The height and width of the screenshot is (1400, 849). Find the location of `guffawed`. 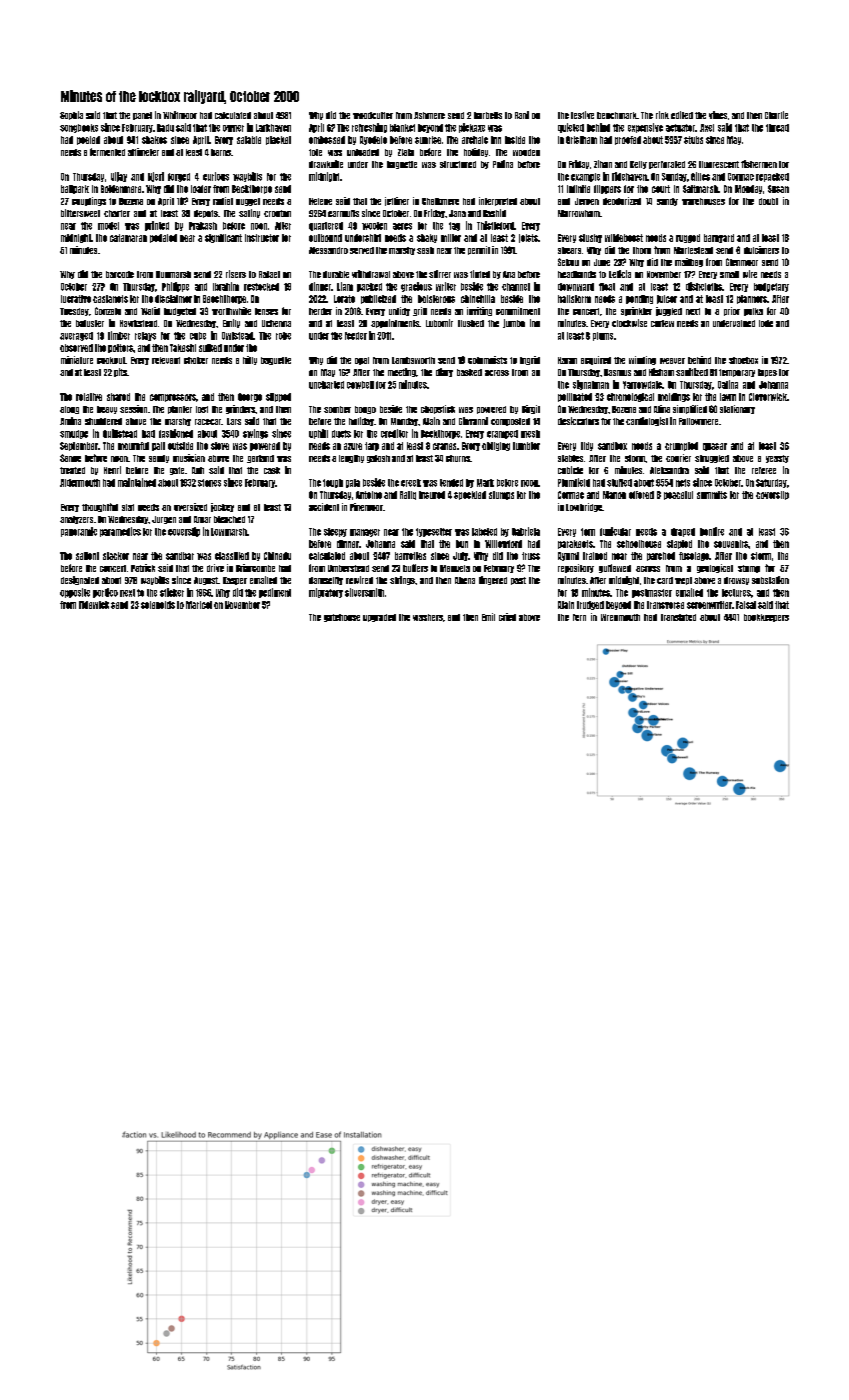

guffawed is located at coordinates (615, 568).
